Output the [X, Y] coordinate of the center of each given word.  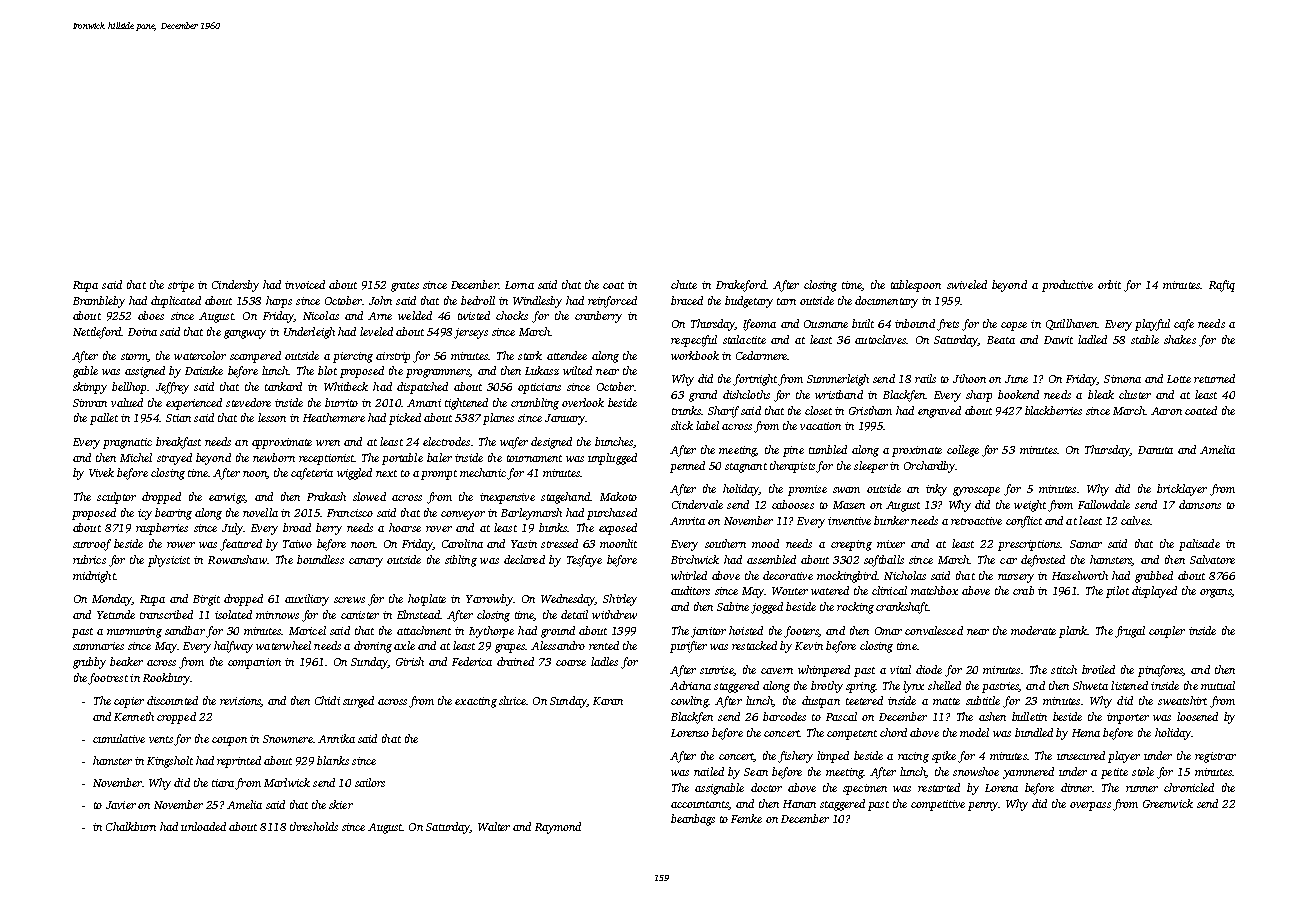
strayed [174, 459]
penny [983, 806]
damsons [1200, 504]
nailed [709, 771]
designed [551, 443]
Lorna [519, 285]
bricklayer [1182, 490]
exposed [618, 529]
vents [161, 739]
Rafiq [1222, 286]
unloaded [203, 826]
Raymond [558, 828]
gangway [245, 334]
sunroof [92, 545]
